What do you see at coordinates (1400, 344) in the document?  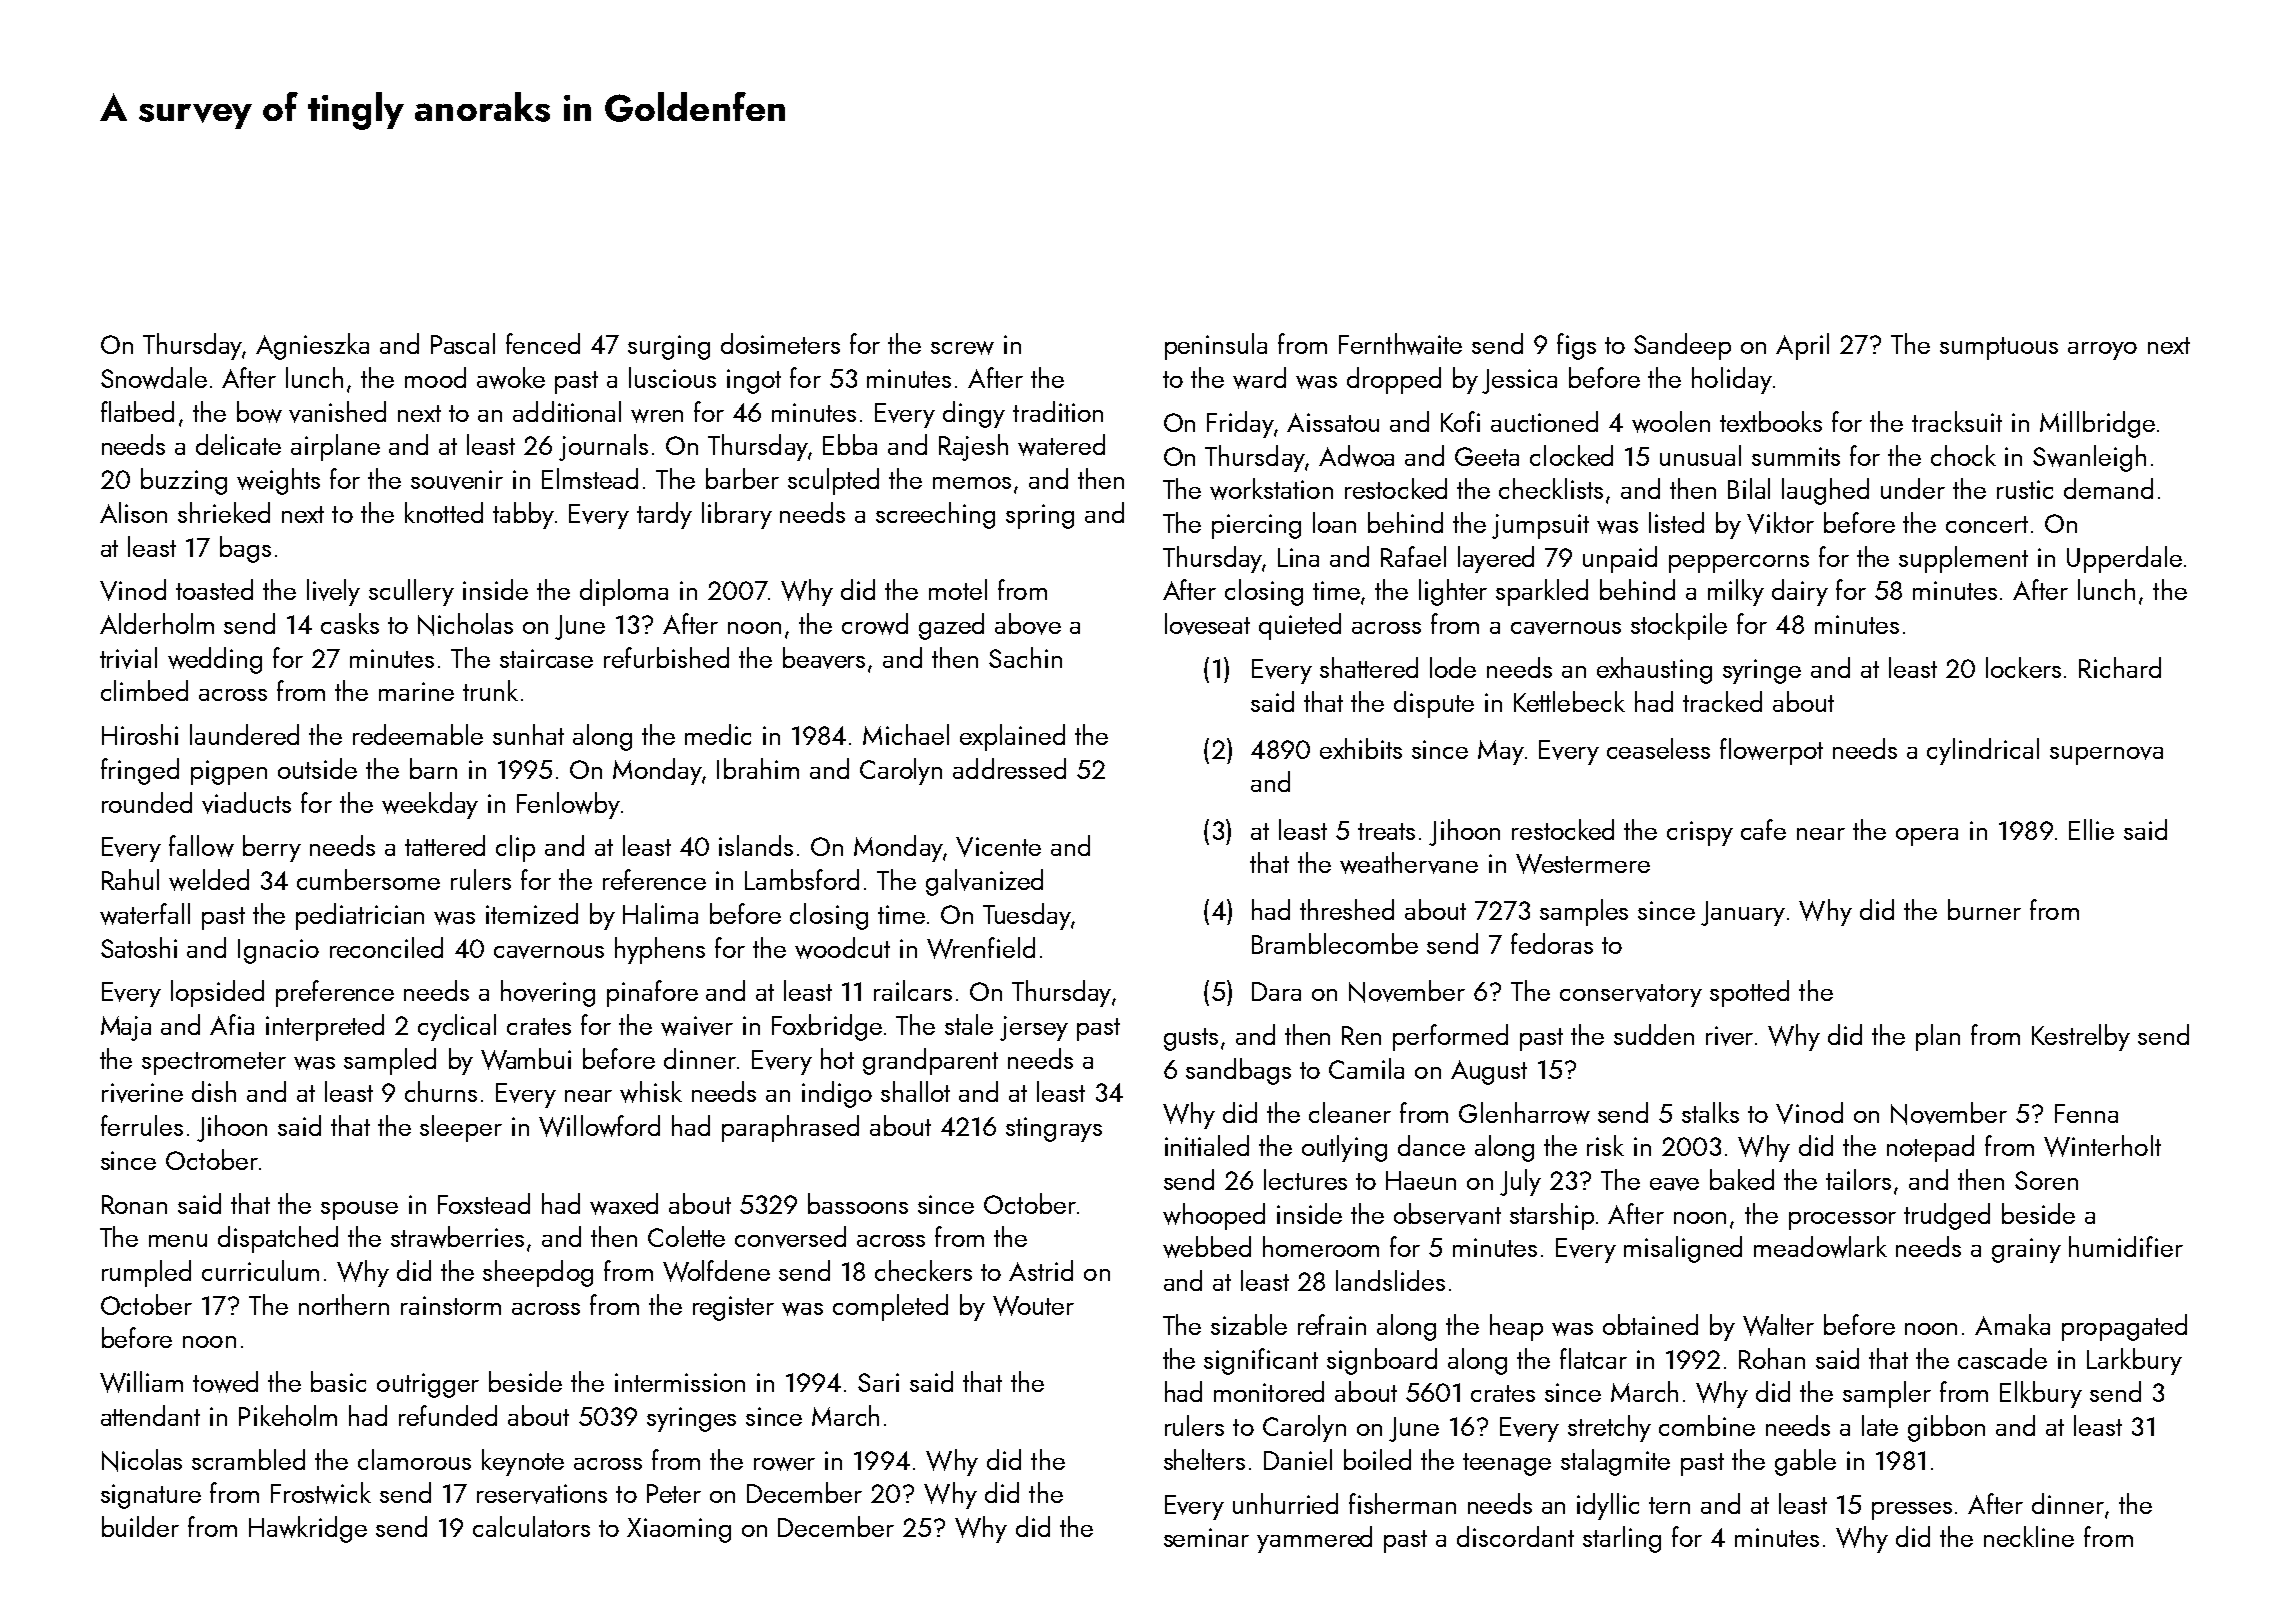 I see `Fernthwaite` at bounding box center [1400, 344].
